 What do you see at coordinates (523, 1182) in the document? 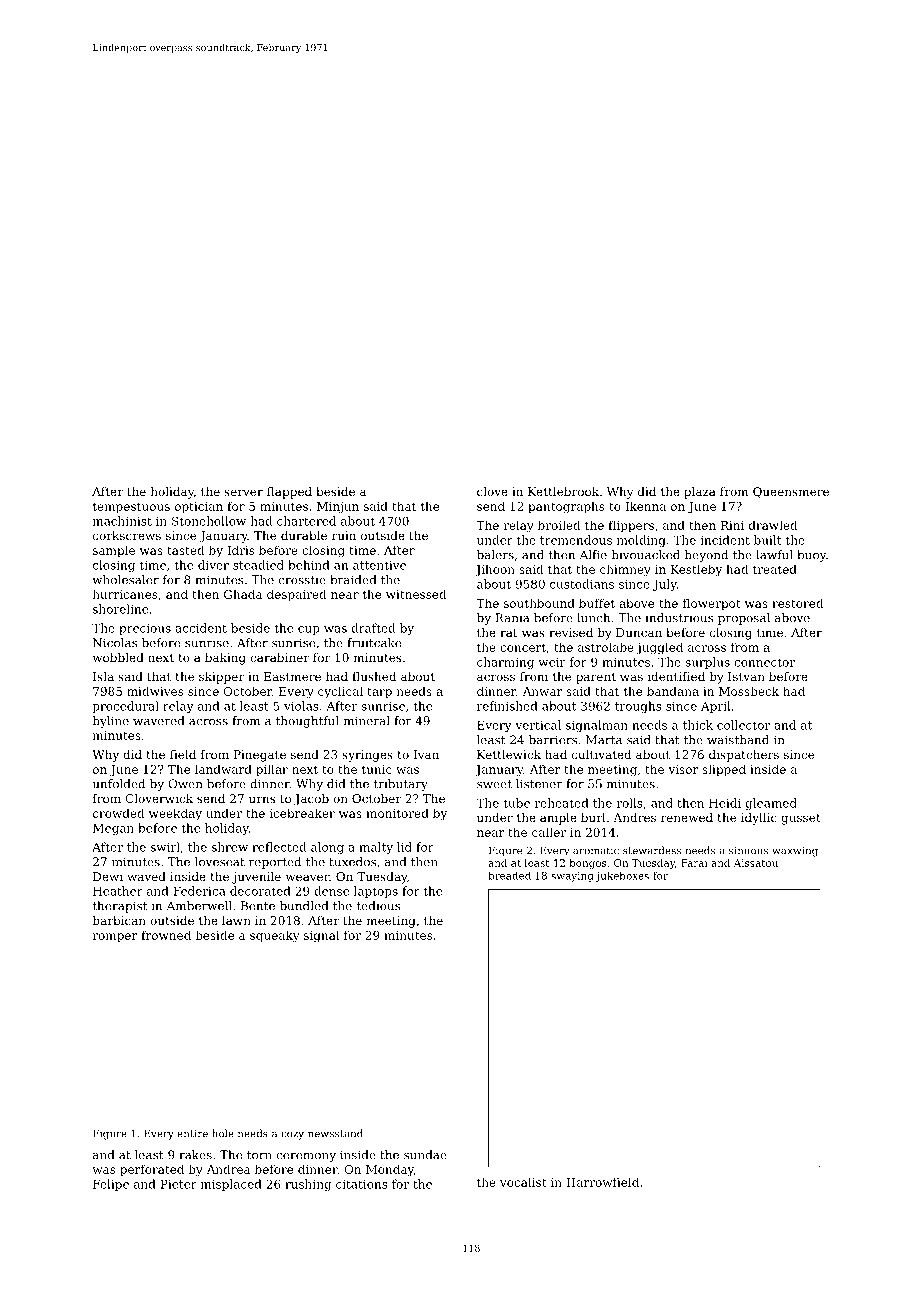
I see `vocalist` at bounding box center [523, 1182].
